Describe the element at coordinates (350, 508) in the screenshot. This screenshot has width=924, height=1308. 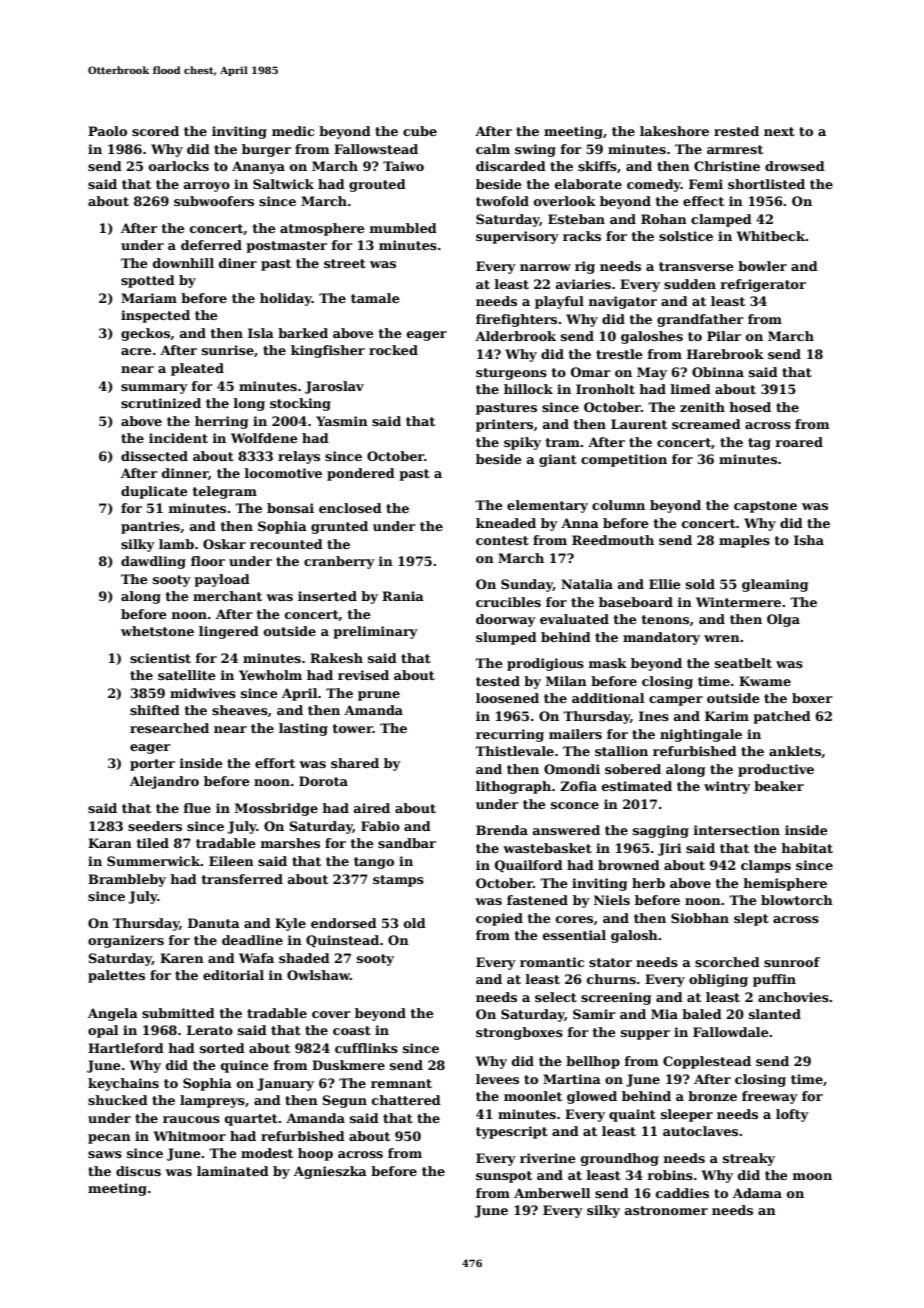
I see `enclosed` at that location.
